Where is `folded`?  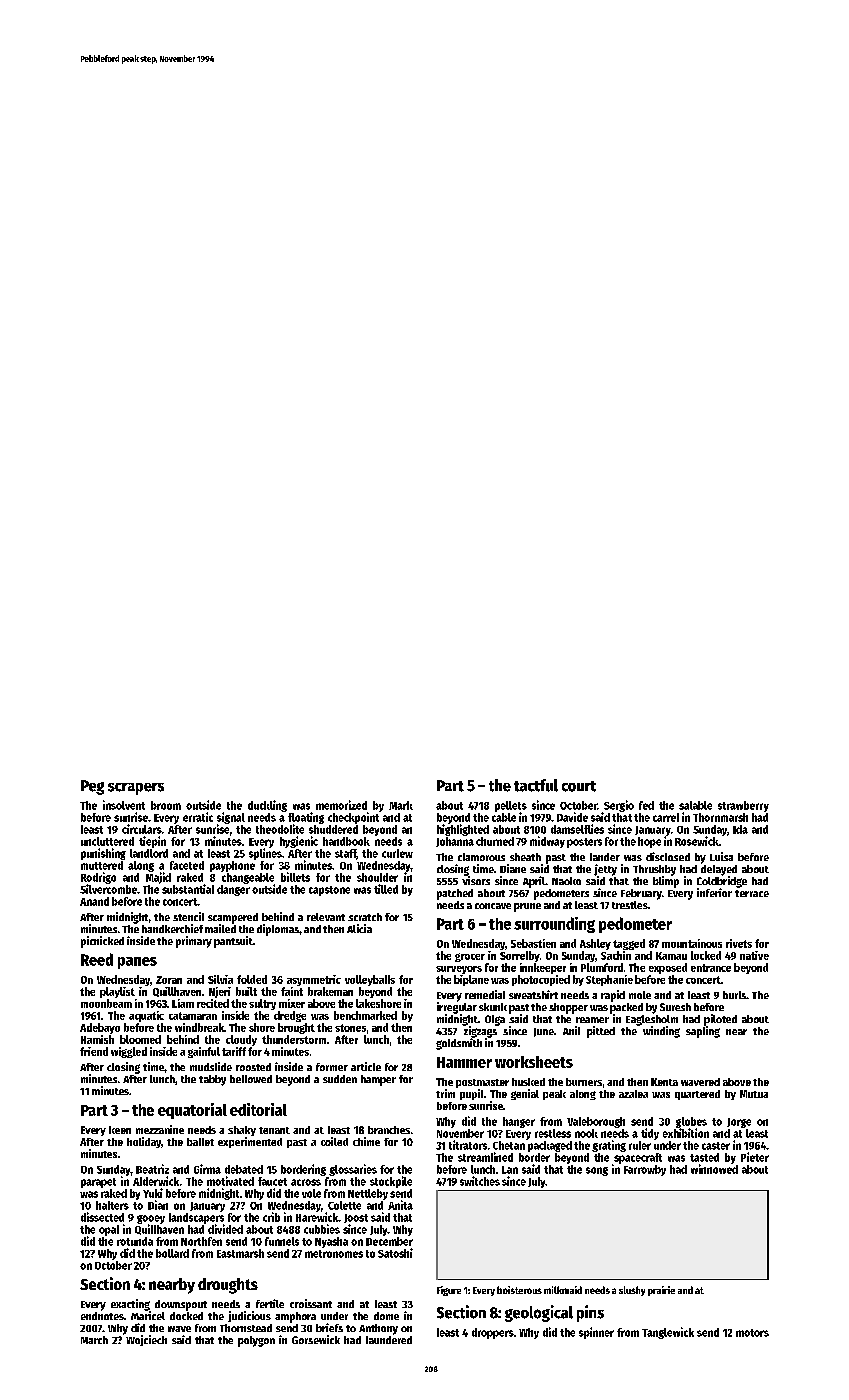 folded is located at coordinates (252, 979).
